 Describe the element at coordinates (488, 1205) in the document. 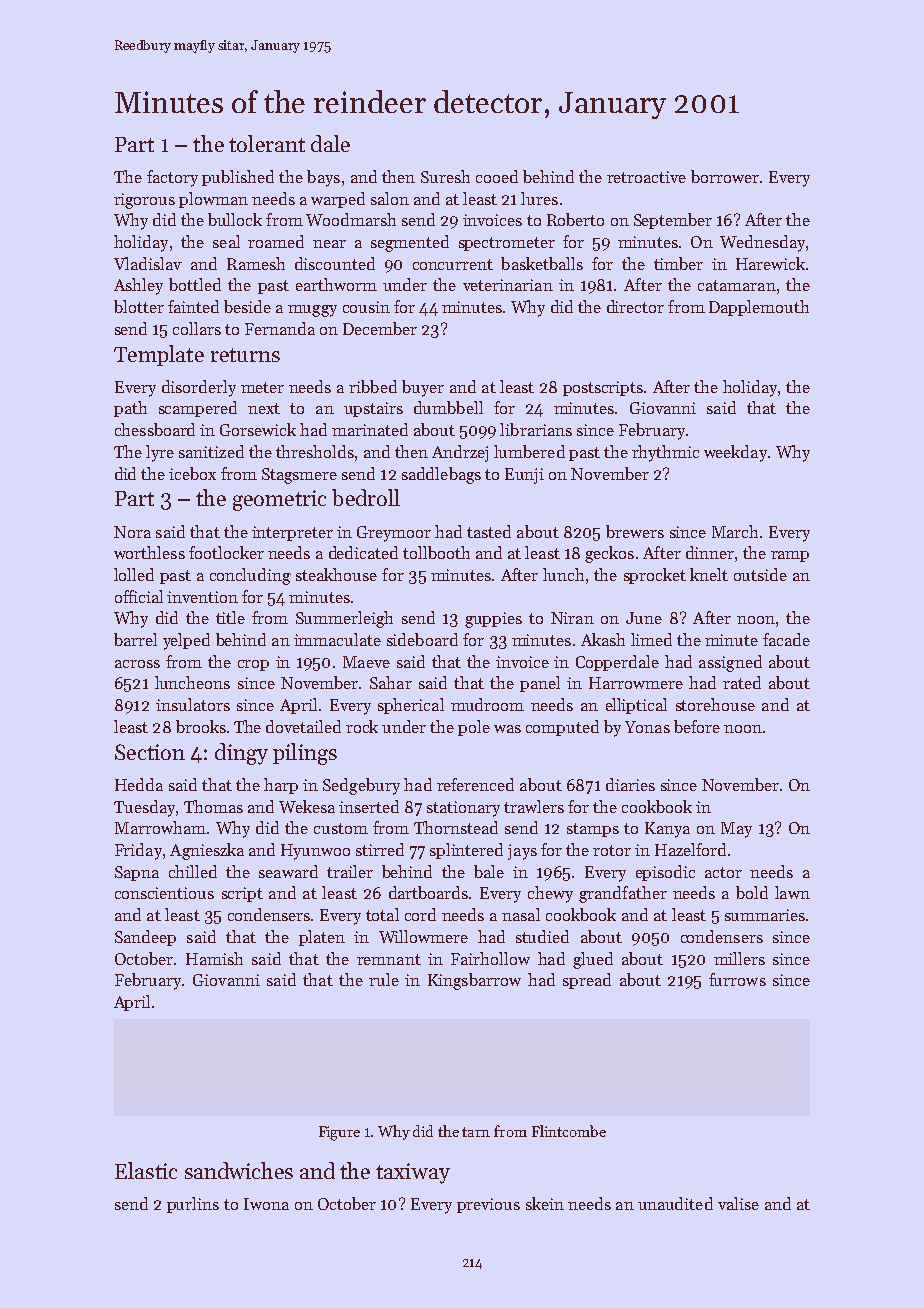

I see `previous` at that location.
